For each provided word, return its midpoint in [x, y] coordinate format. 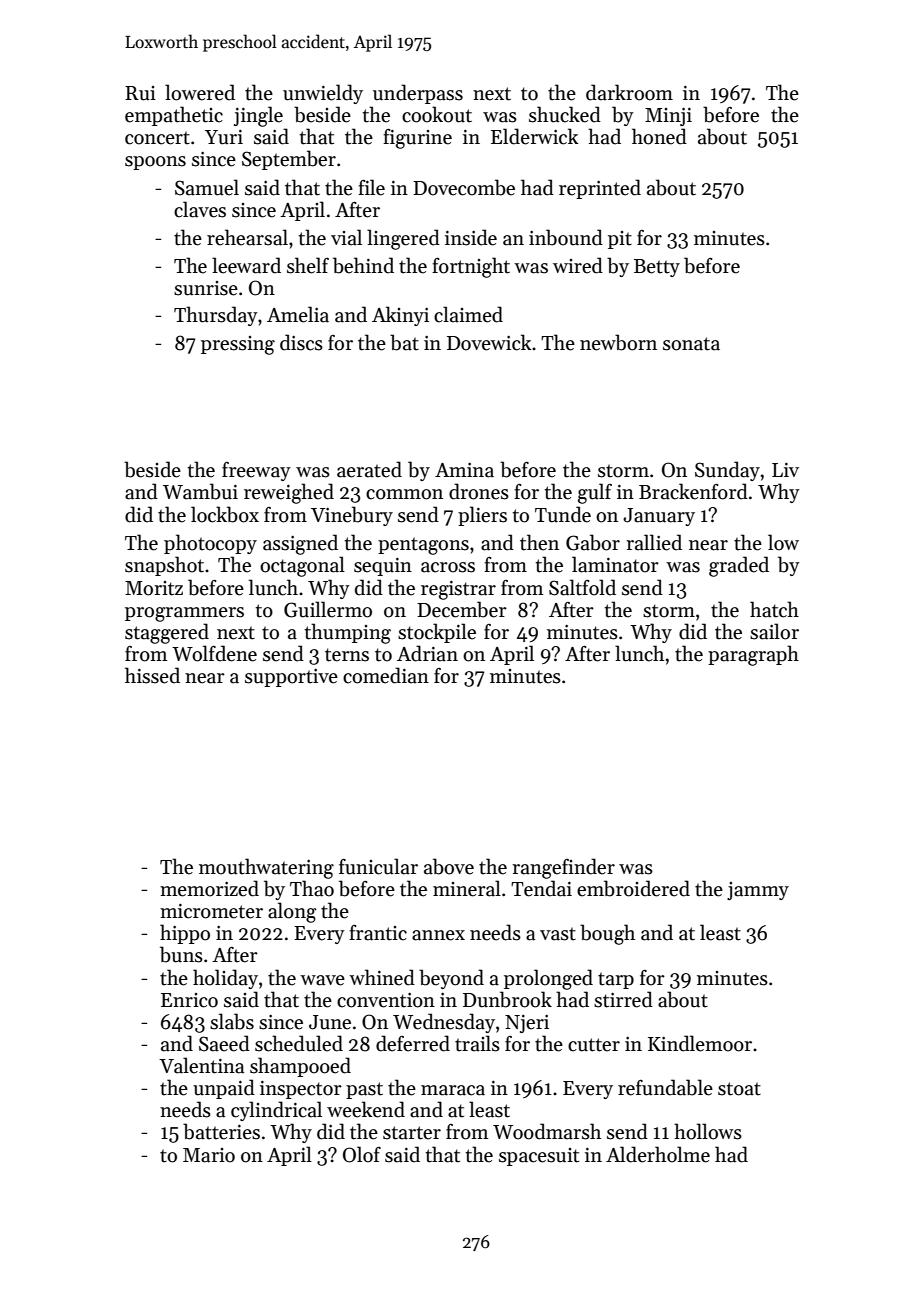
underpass [418, 94]
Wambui [200, 491]
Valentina [201, 1065]
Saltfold [582, 587]
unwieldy [323, 94]
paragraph [753, 655]
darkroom [629, 92]
